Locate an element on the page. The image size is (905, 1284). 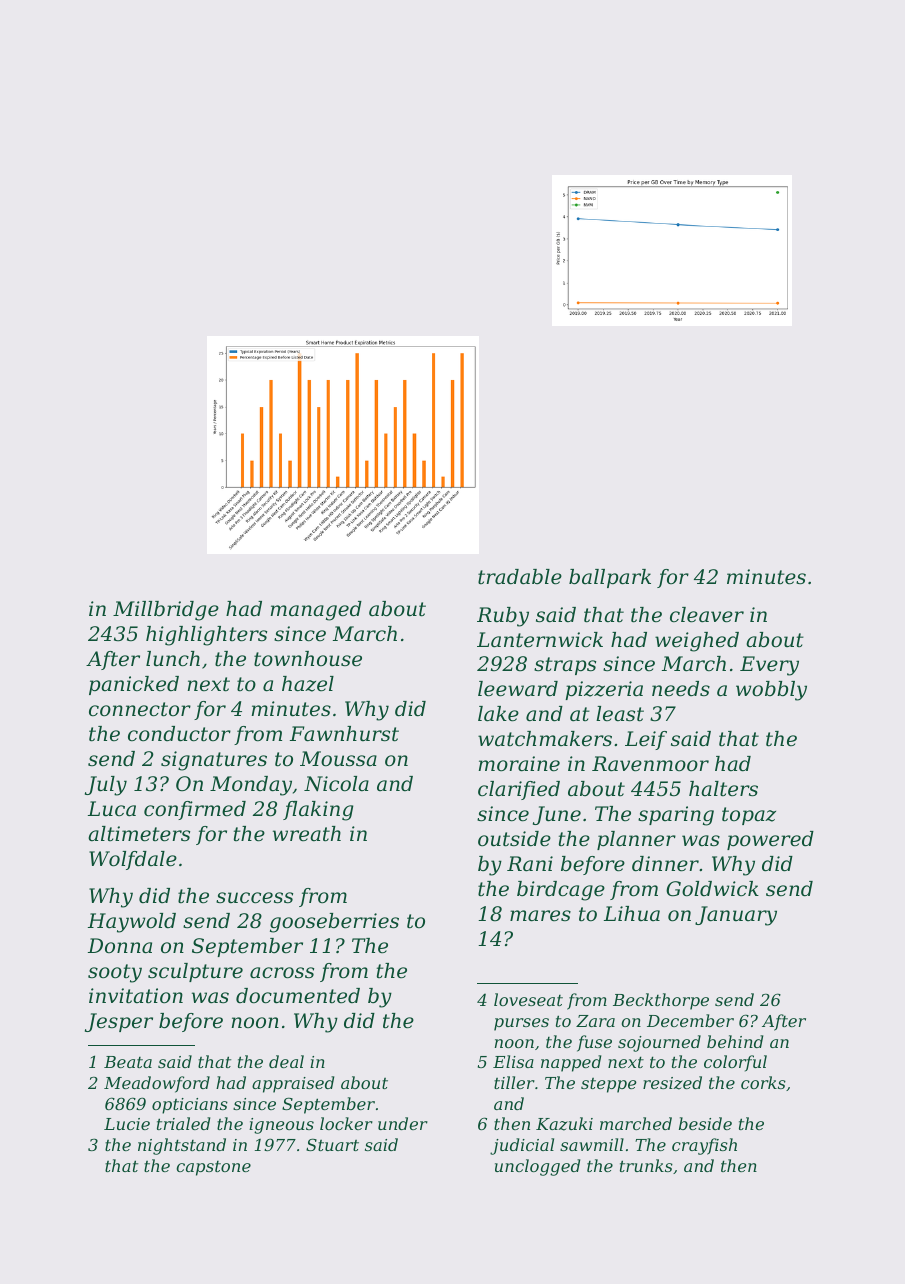
capstone is located at coordinates (213, 1168).
